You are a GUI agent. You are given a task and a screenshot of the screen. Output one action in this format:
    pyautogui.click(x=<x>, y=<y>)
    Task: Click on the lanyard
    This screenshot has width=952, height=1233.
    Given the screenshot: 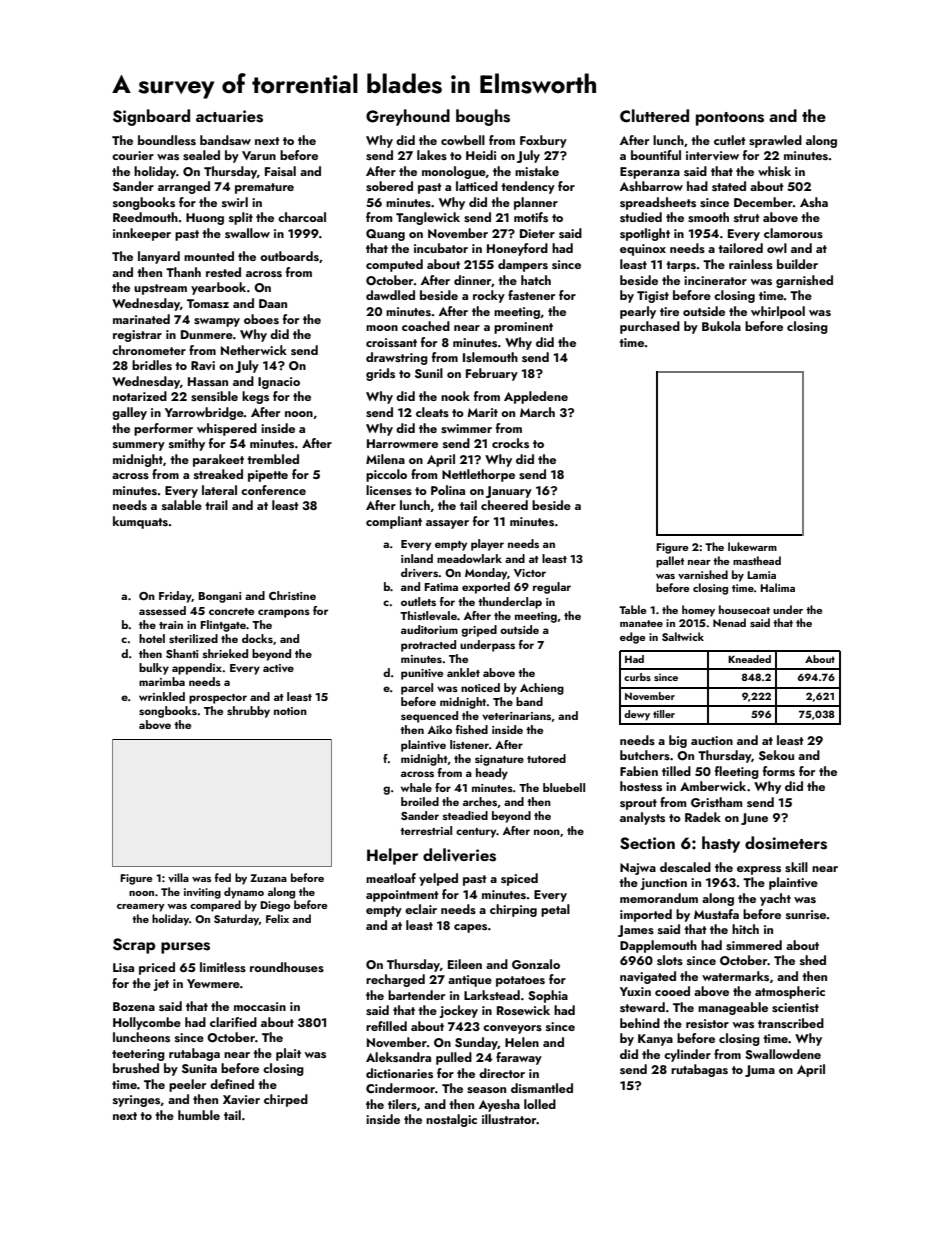 What is the action you would take?
    pyautogui.click(x=159, y=257)
